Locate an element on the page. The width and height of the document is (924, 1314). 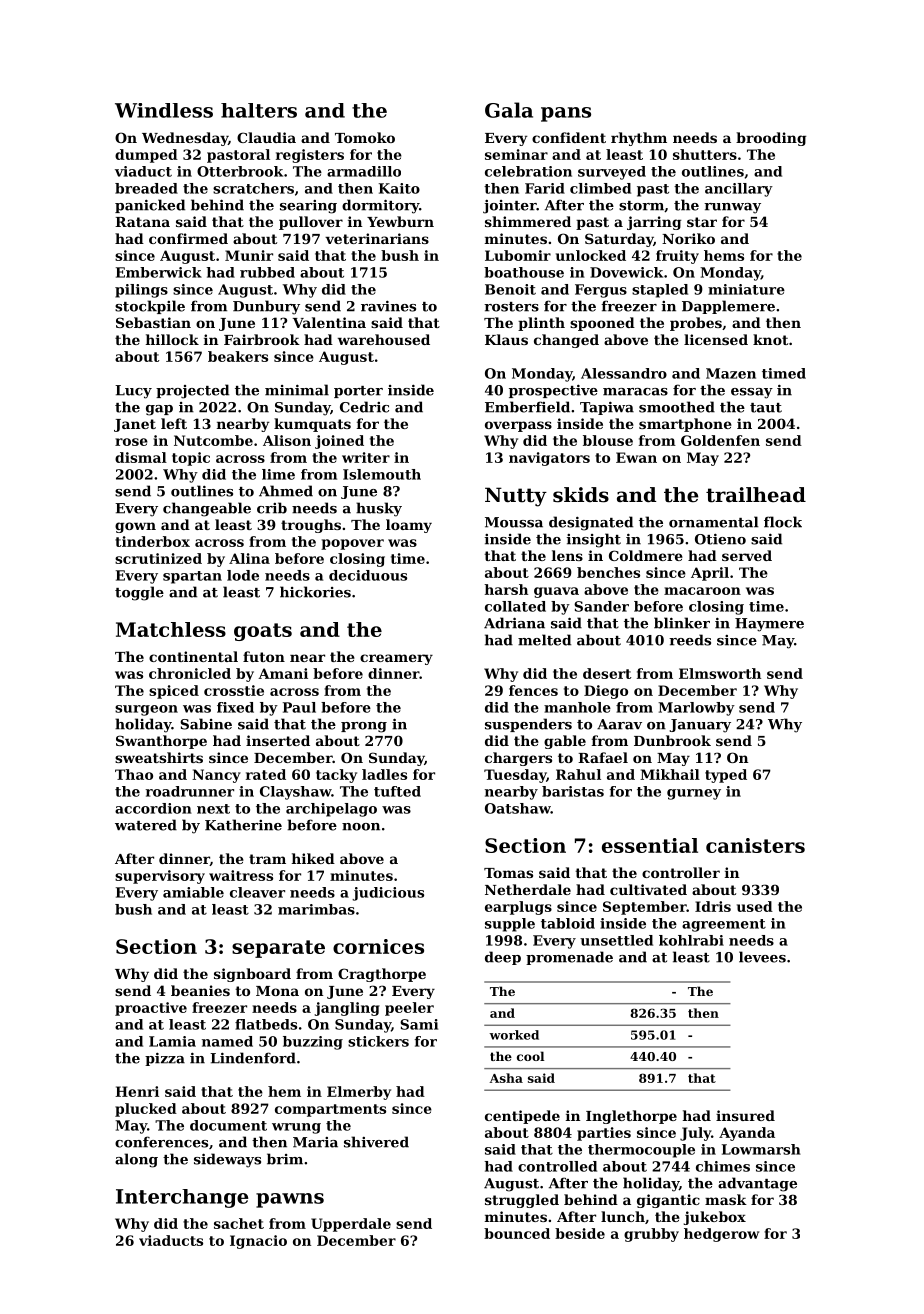
Emberwick is located at coordinates (159, 272).
